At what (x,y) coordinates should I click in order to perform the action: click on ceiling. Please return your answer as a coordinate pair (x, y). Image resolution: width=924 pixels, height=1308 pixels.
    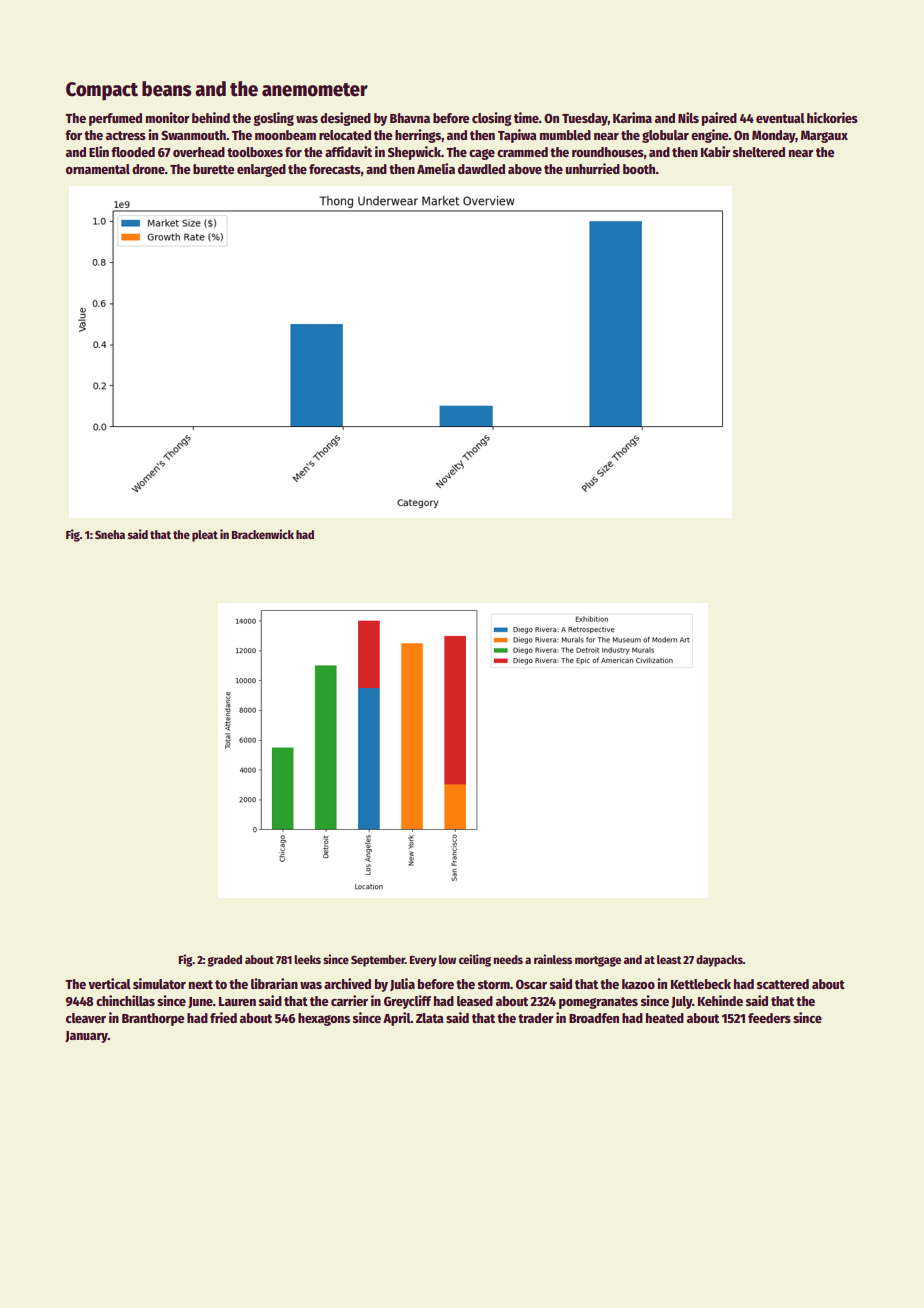
    Looking at the image, I should click on (475, 960).
